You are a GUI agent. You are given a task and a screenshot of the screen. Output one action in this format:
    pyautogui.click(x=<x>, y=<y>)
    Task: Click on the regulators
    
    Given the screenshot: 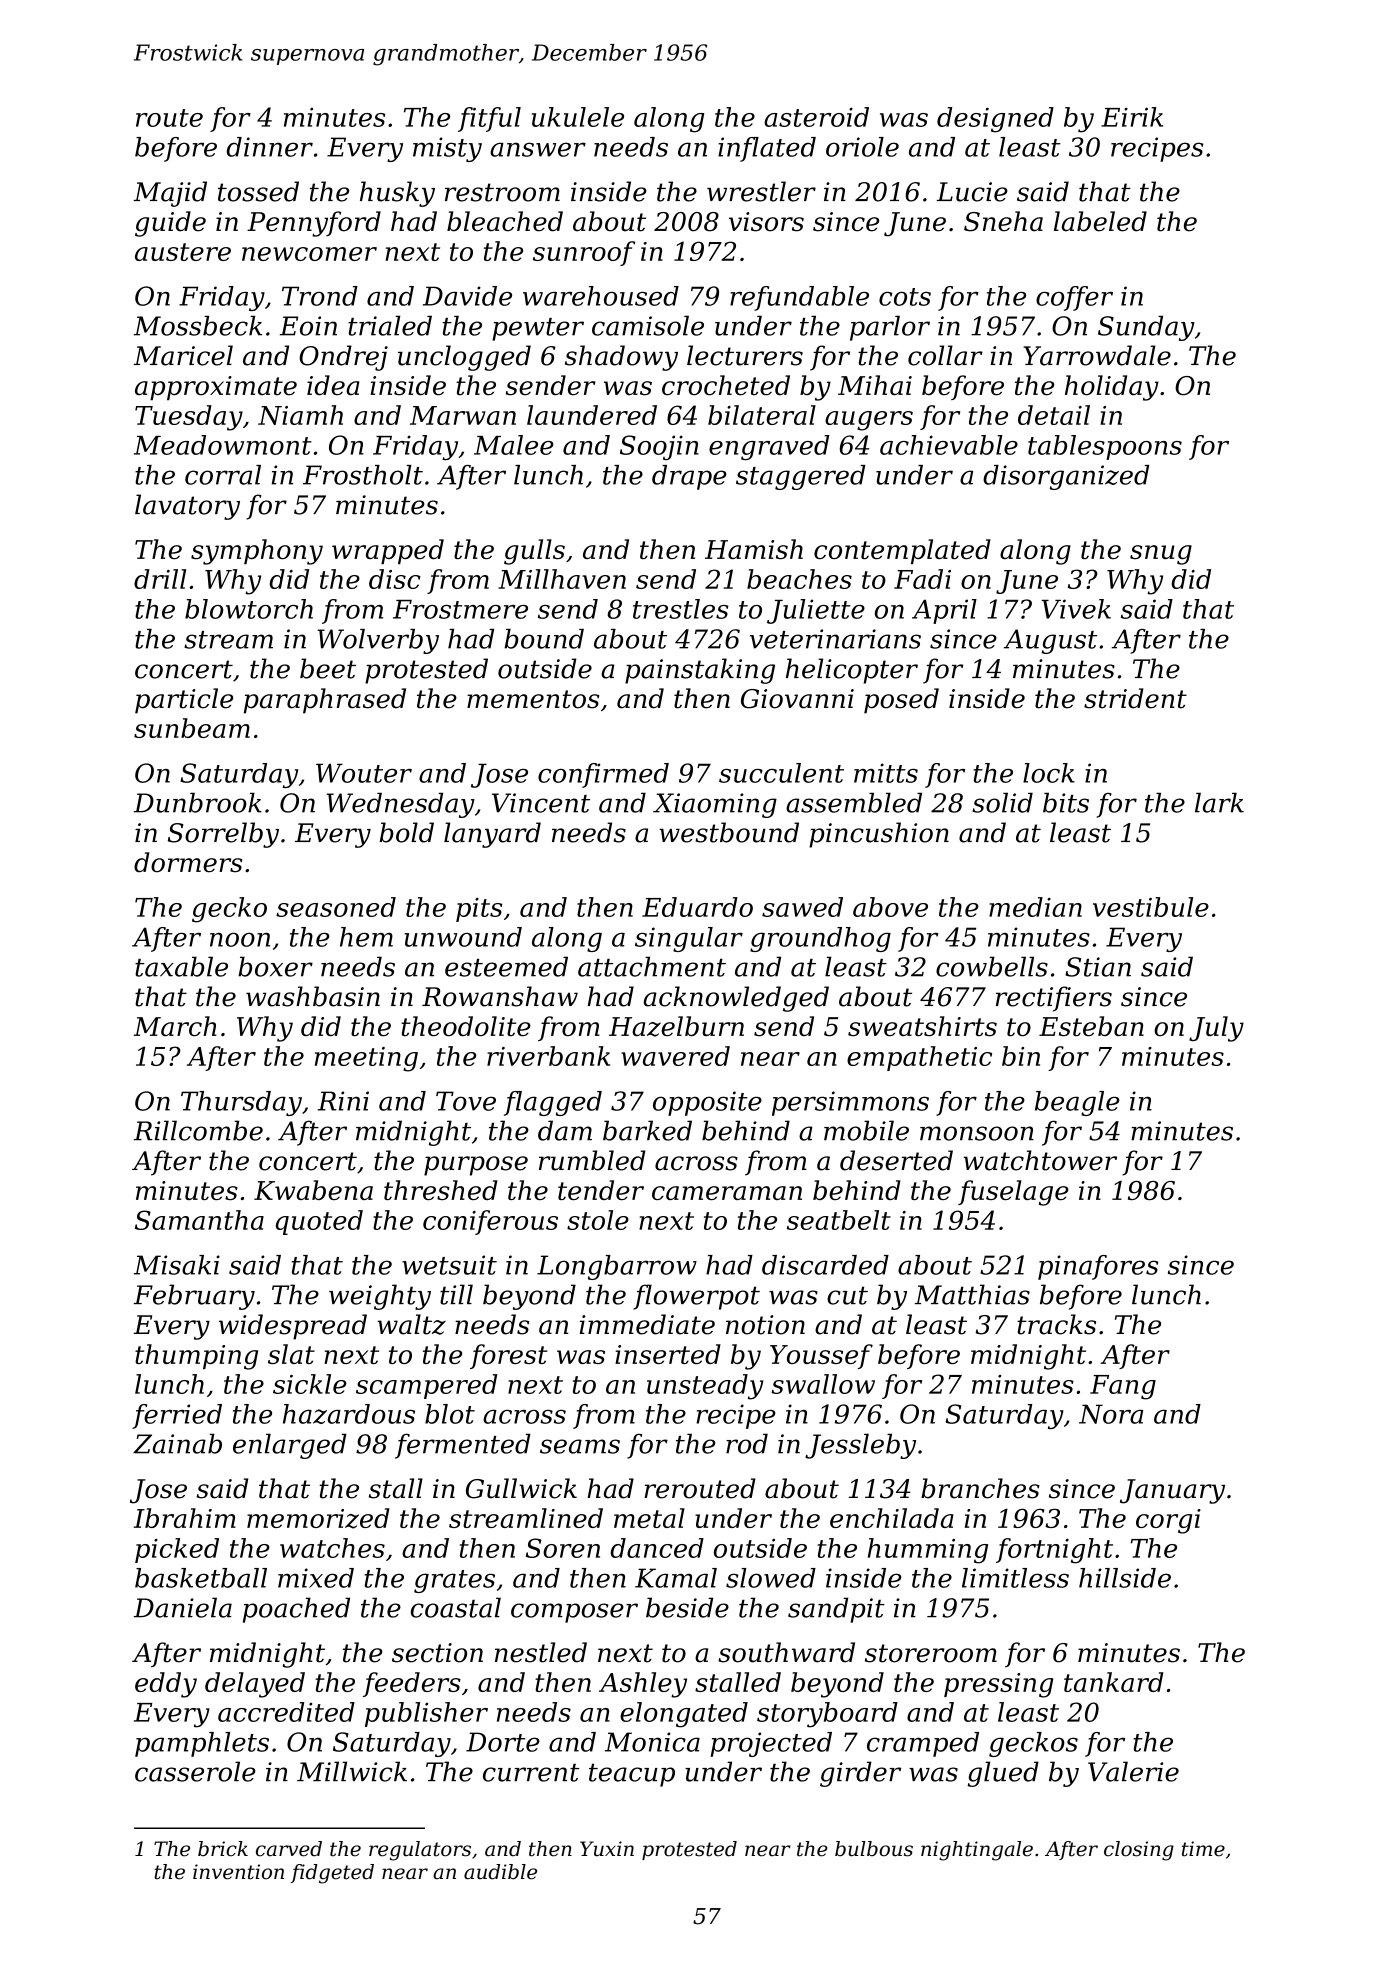 What is the action you would take?
    pyautogui.click(x=420, y=1851)
